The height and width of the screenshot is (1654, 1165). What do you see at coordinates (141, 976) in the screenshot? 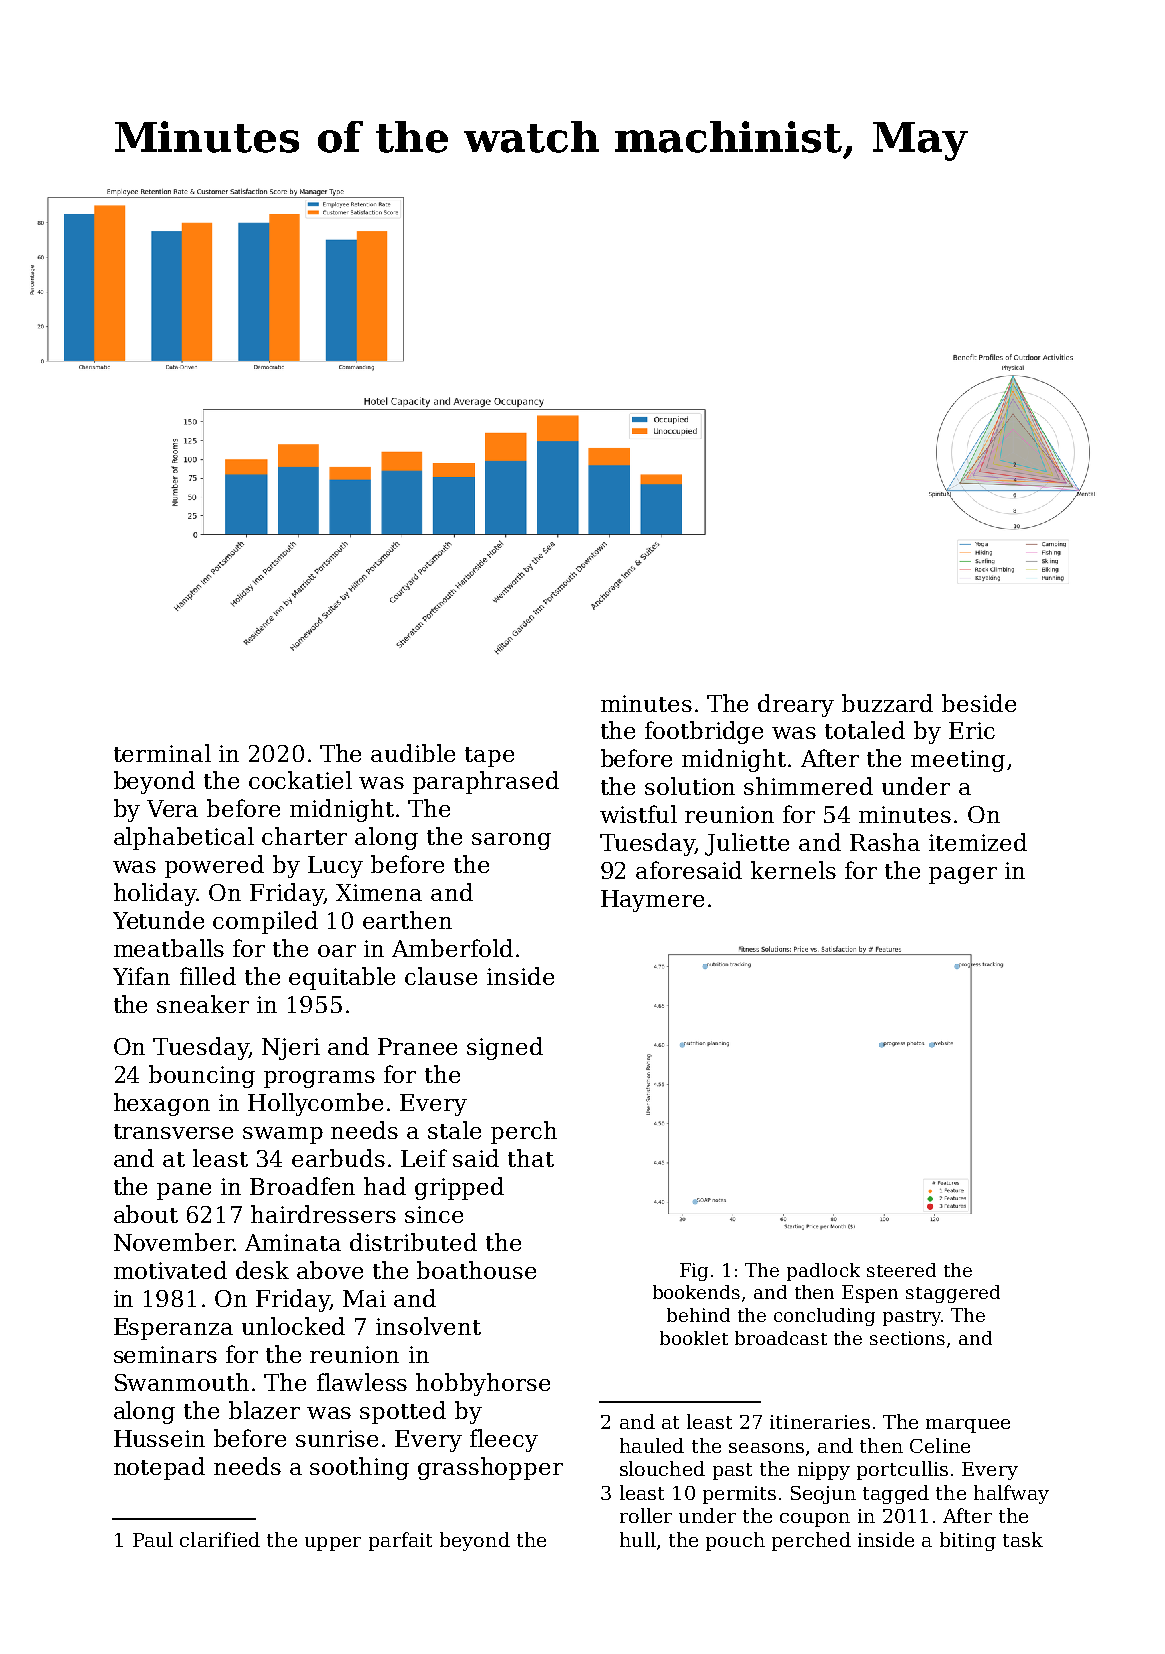
I see `Yifan` at bounding box center [141, 976].
